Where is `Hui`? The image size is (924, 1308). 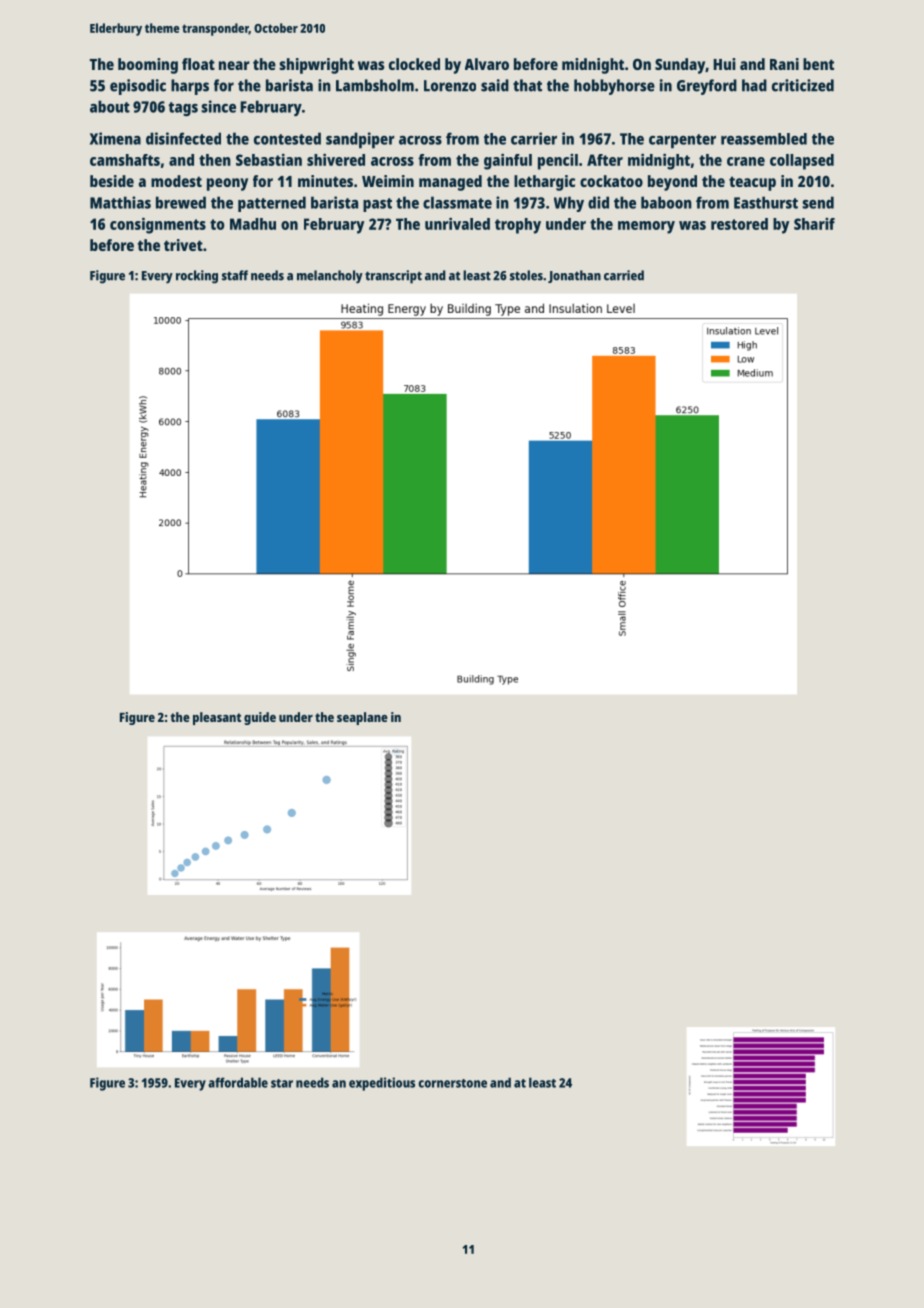
Hui is located at coordinates (724, 64).
